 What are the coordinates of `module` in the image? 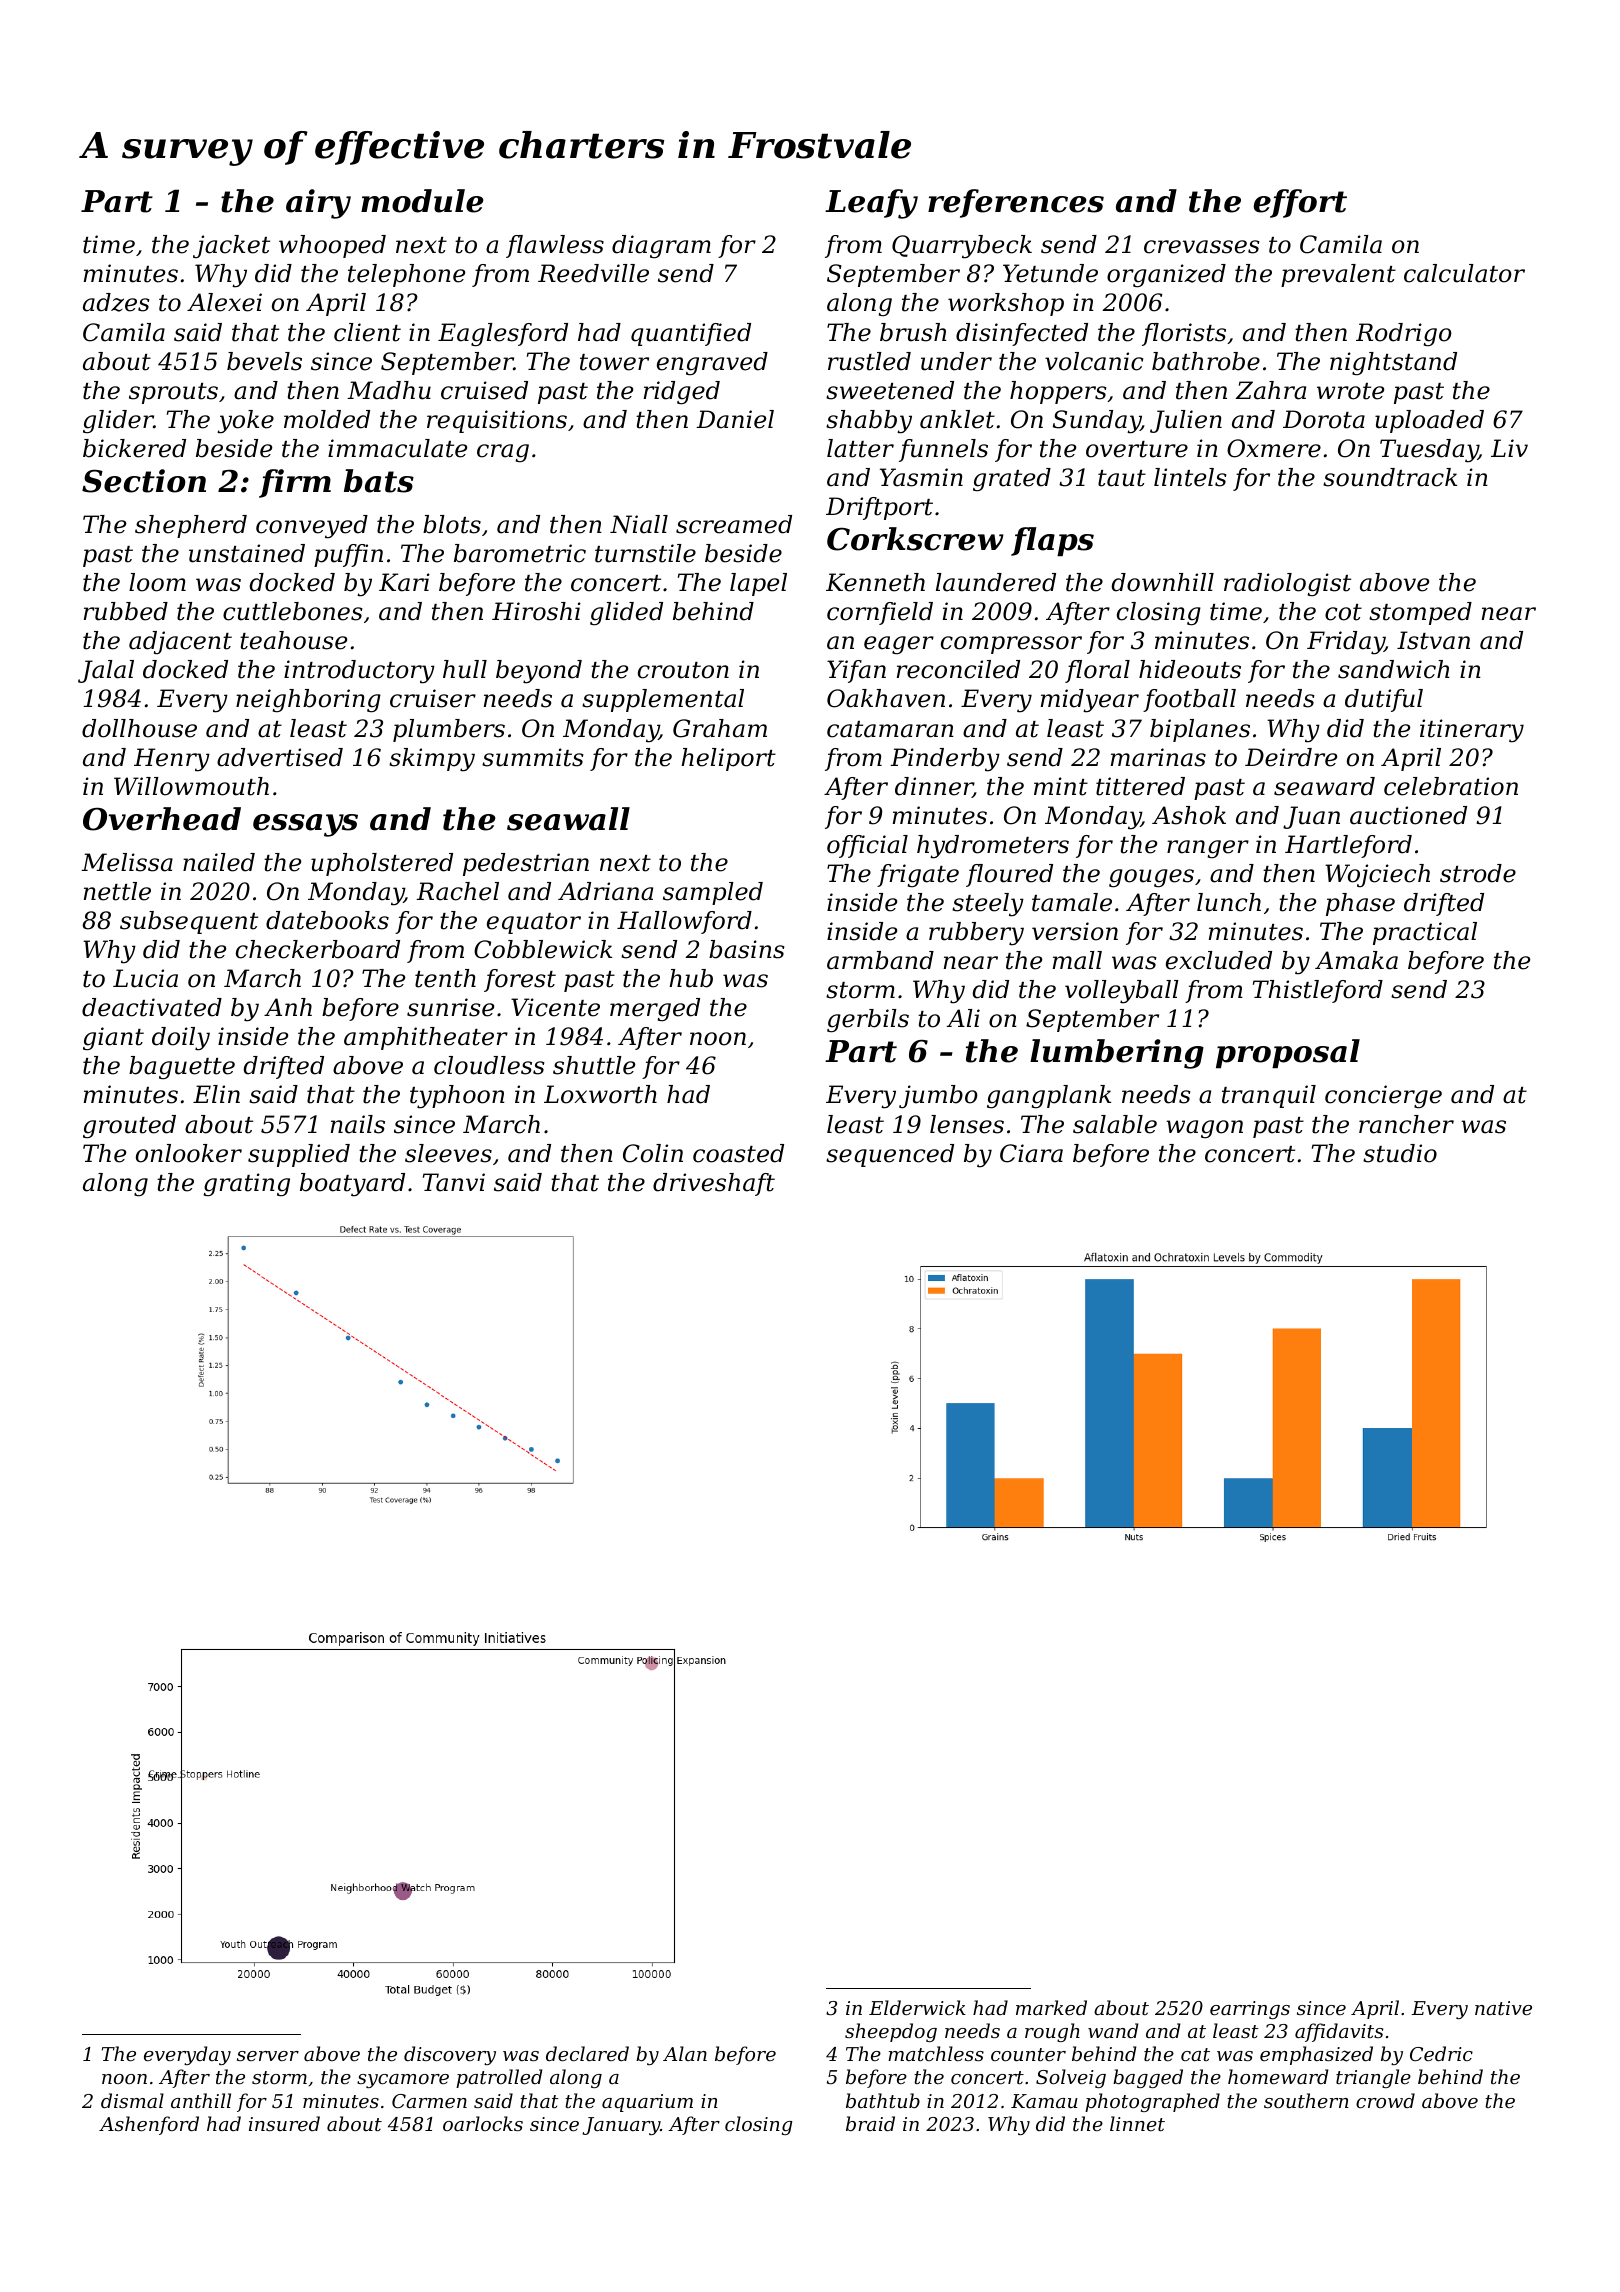 It's located at (422, 201).
